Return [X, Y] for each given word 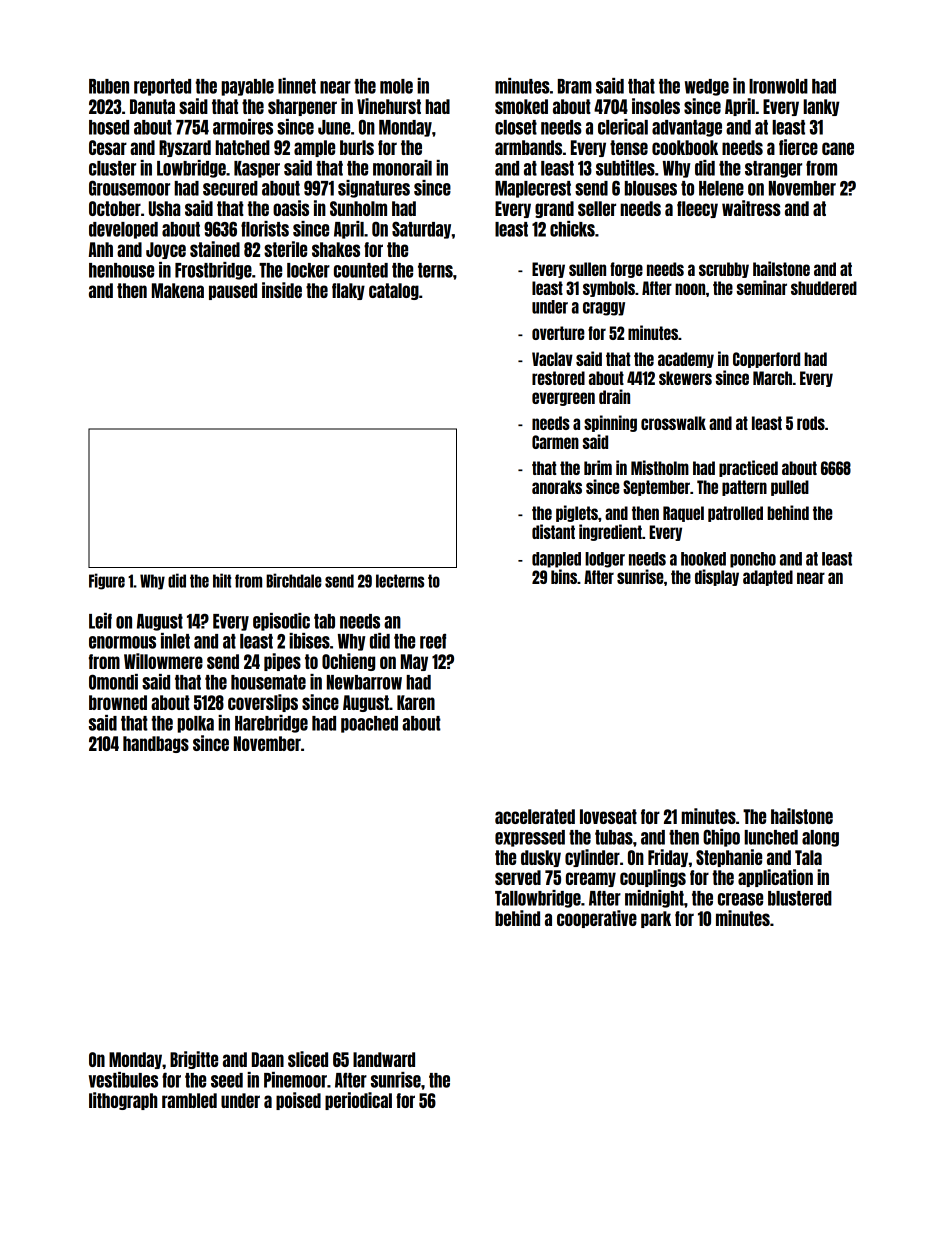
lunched [771, 837]
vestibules [123, 1080]
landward [384, 1059]
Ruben [109, 86]
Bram [575, 86]
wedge [707, 87]
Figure [107, 581]
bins [564, 576]
